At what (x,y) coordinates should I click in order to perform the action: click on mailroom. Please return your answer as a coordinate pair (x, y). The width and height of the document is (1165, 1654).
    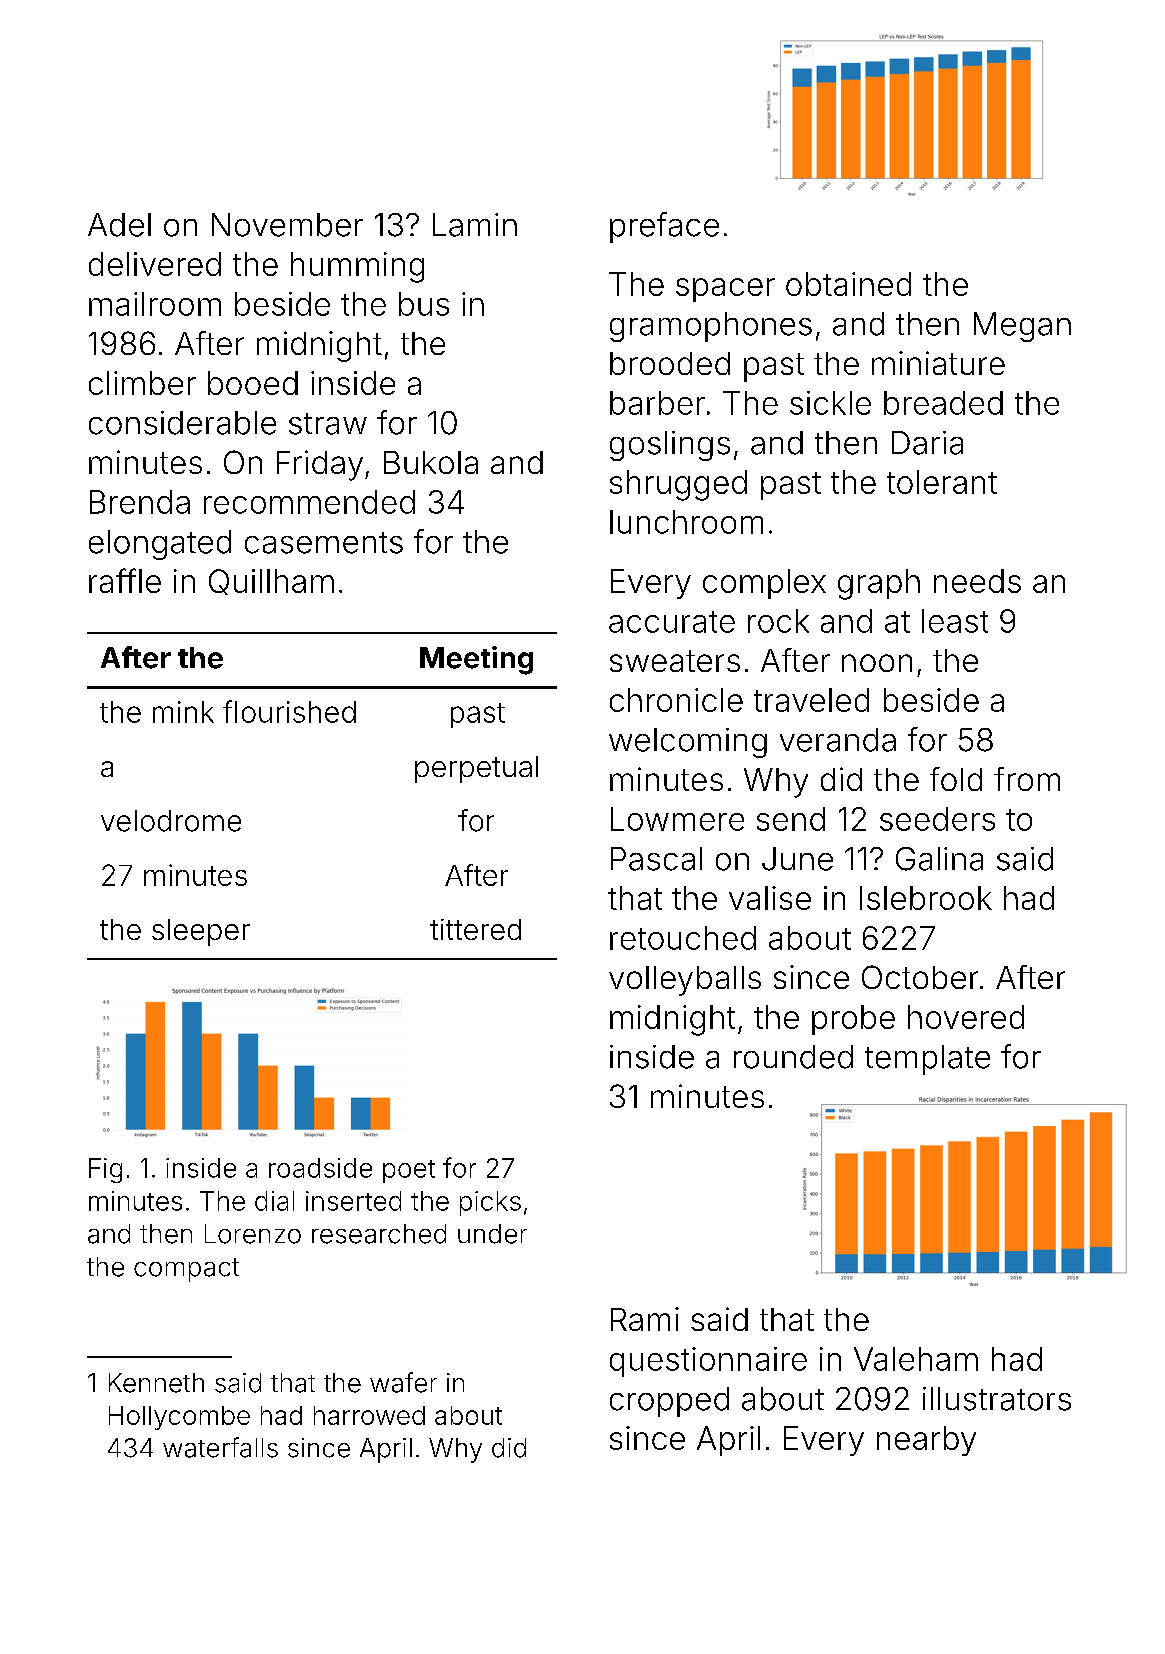
    Looking at the image, I should click on (155, 304).
